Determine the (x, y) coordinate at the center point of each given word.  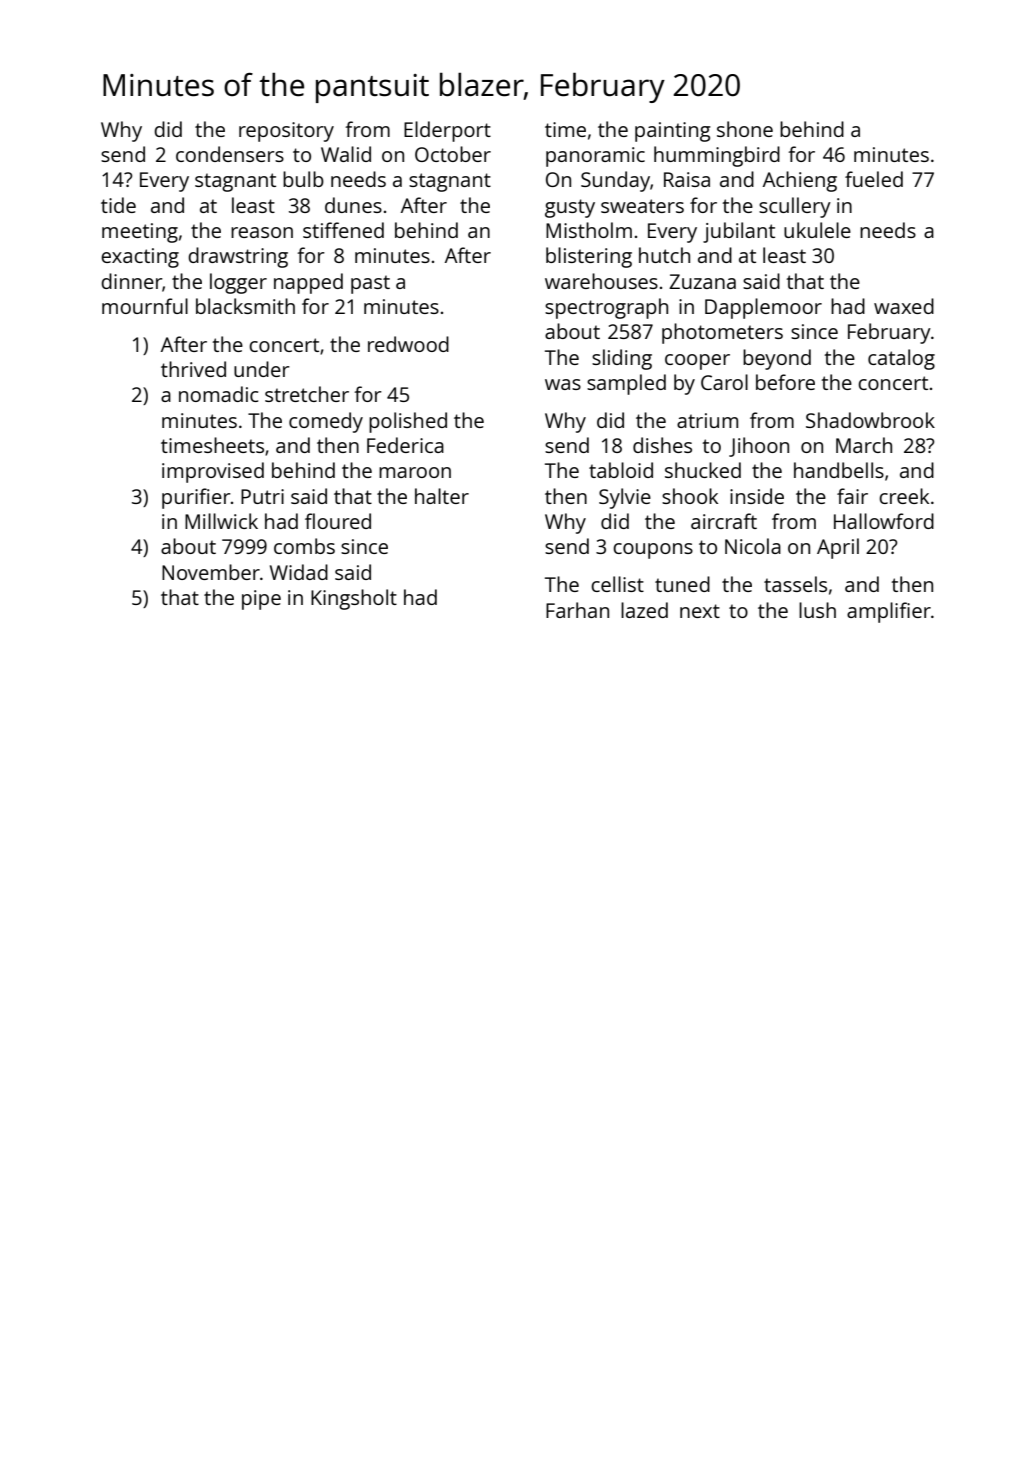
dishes (662, 445)
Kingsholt (354, 599)
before (785, 382)
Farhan (577, 610)
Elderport (447, 131)
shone (745, 129)
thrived (193, 369)
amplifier (889, 612)
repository (286, 132)
